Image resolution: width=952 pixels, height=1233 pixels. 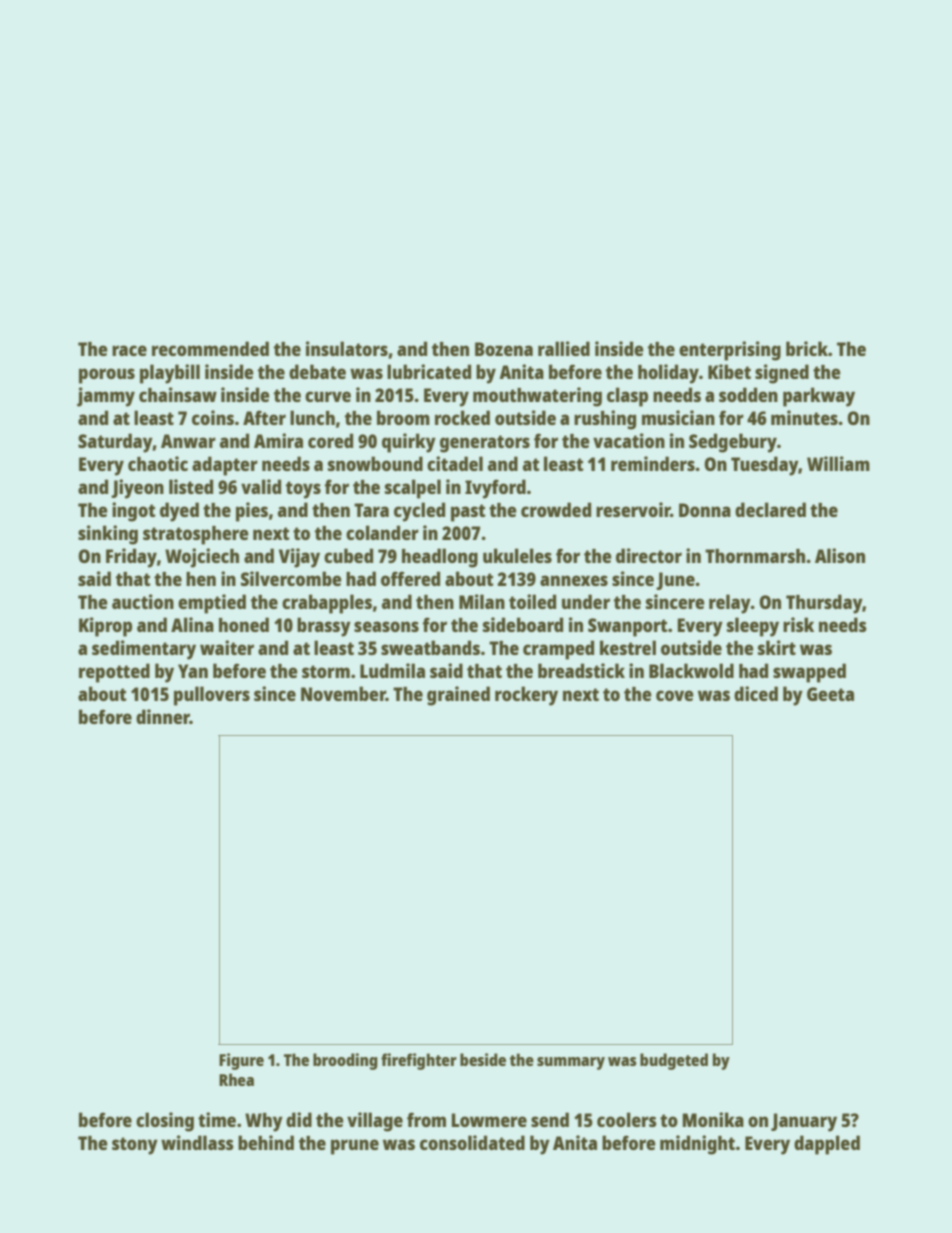 I want to click on porous, so click(x=107, y=376).
